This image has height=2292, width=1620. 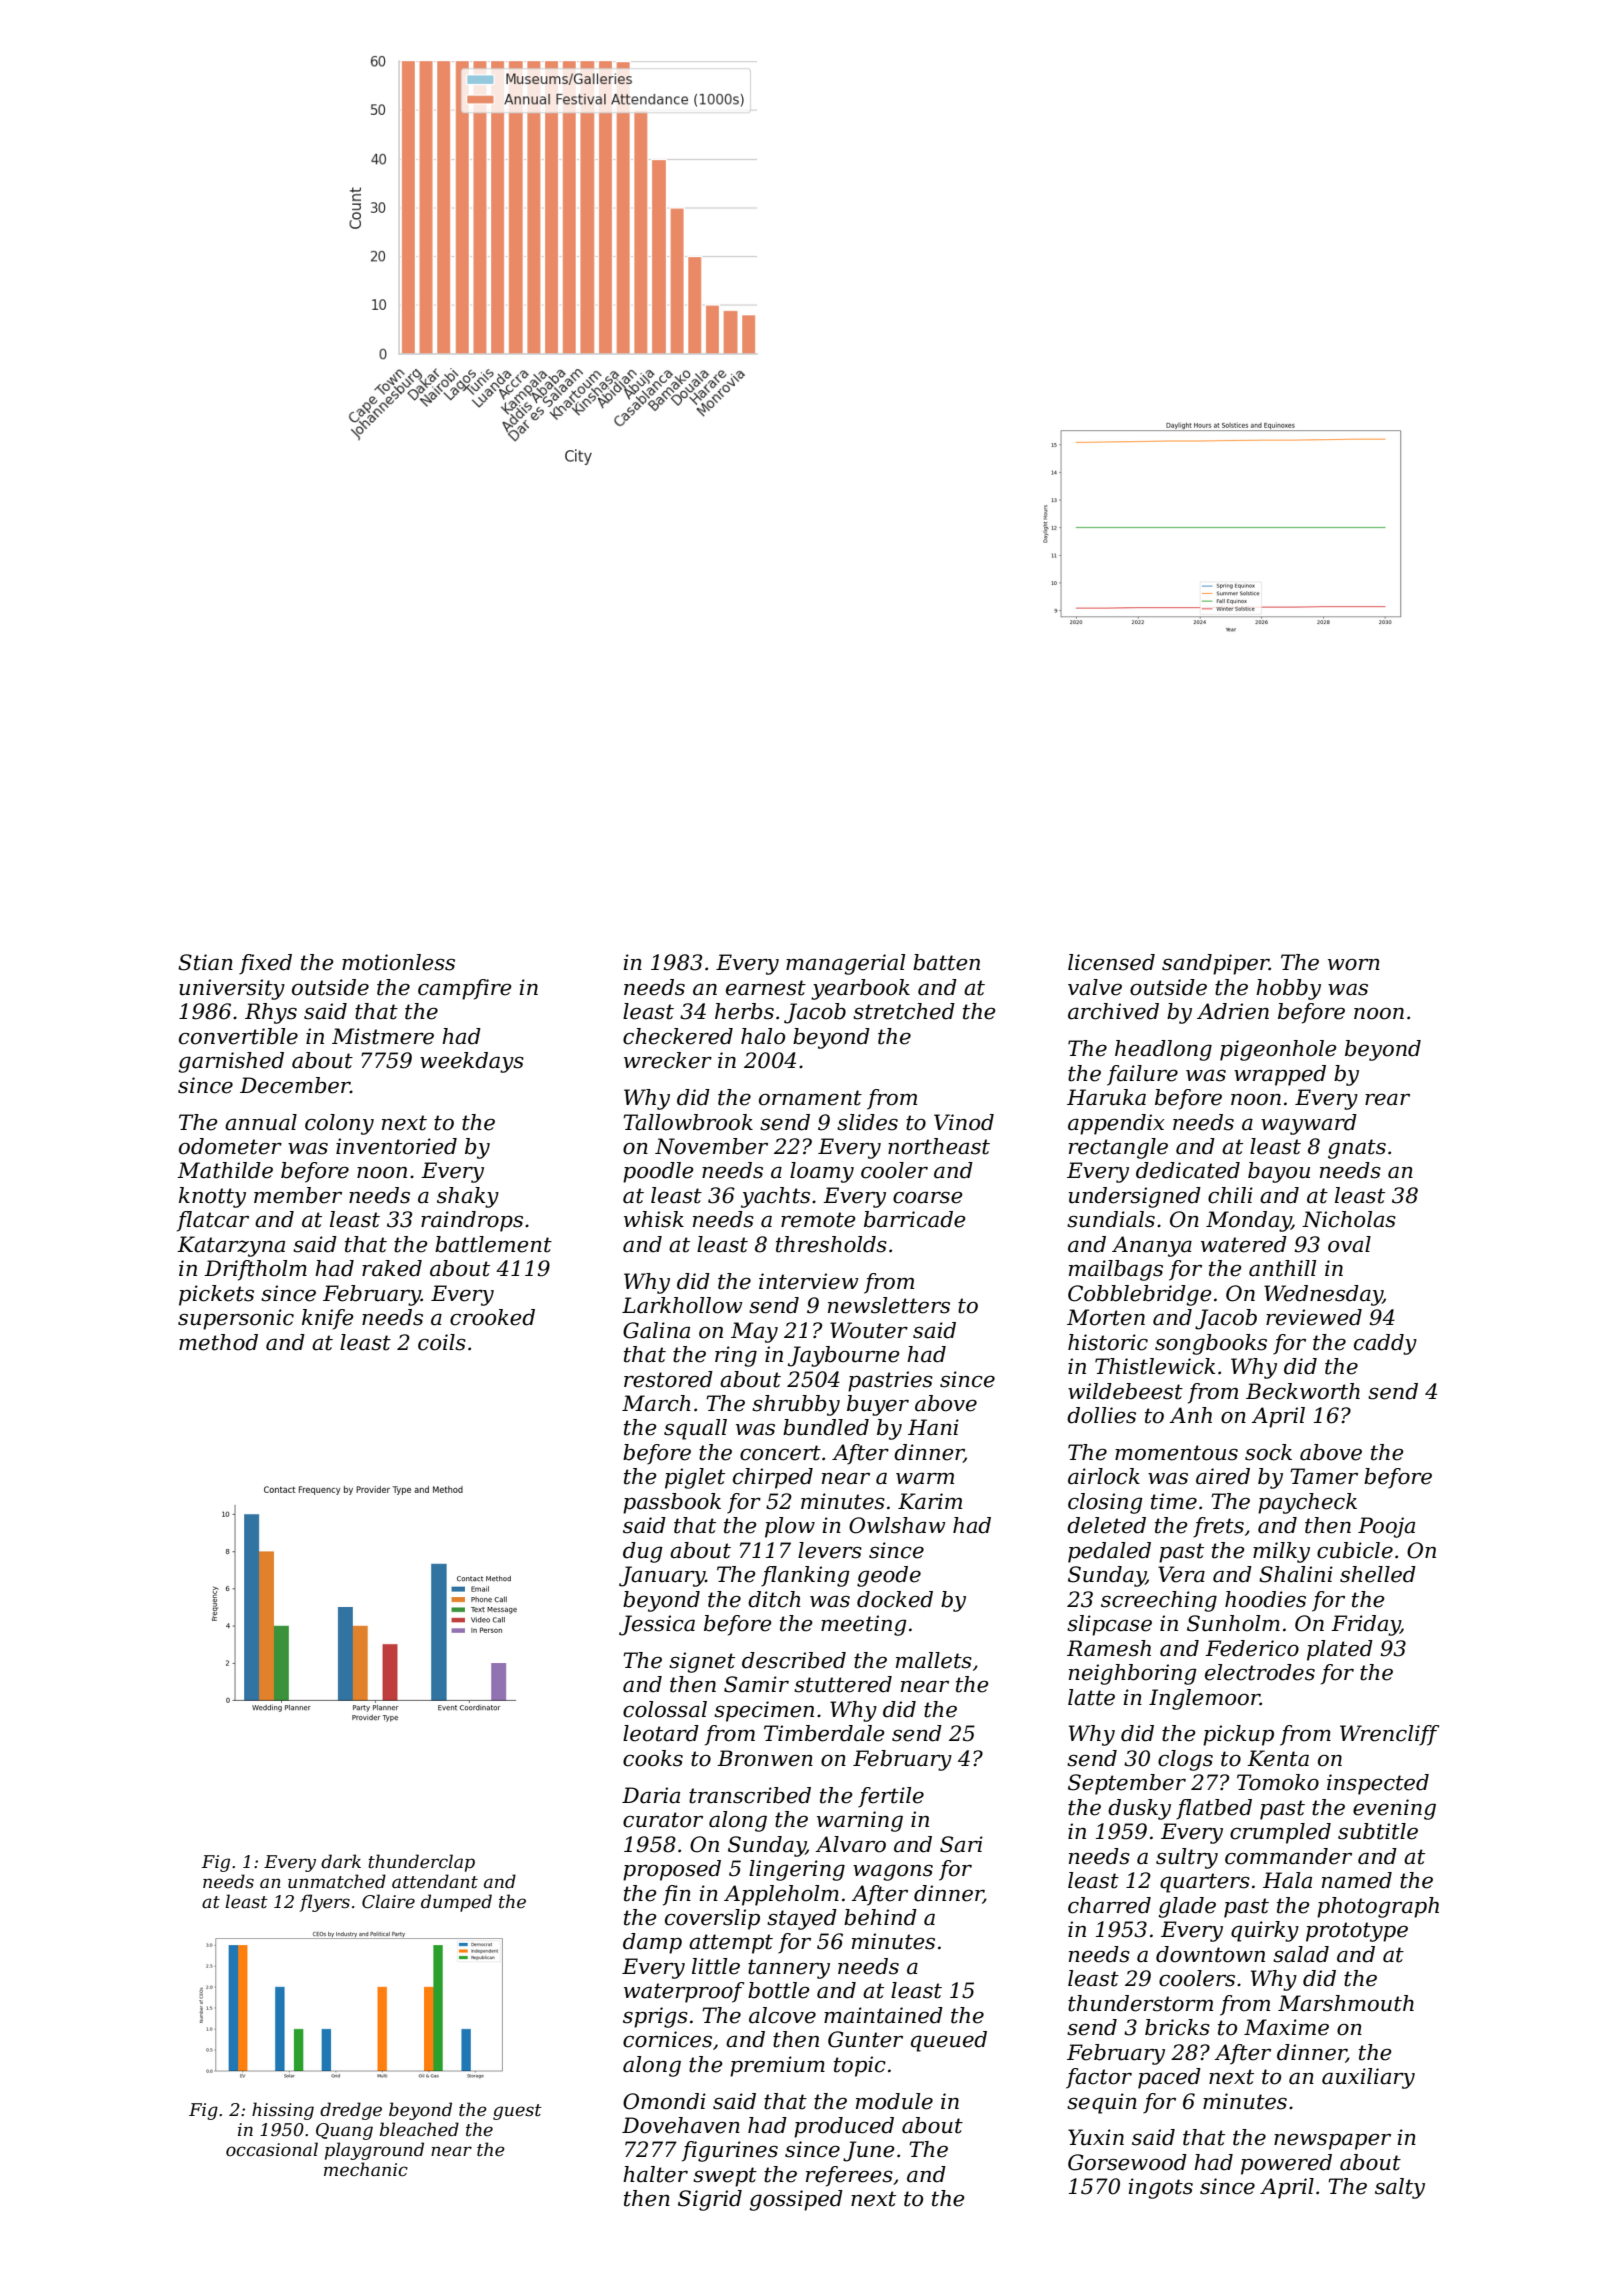 I want to click on mallets, so click(x=934, y=1660).
